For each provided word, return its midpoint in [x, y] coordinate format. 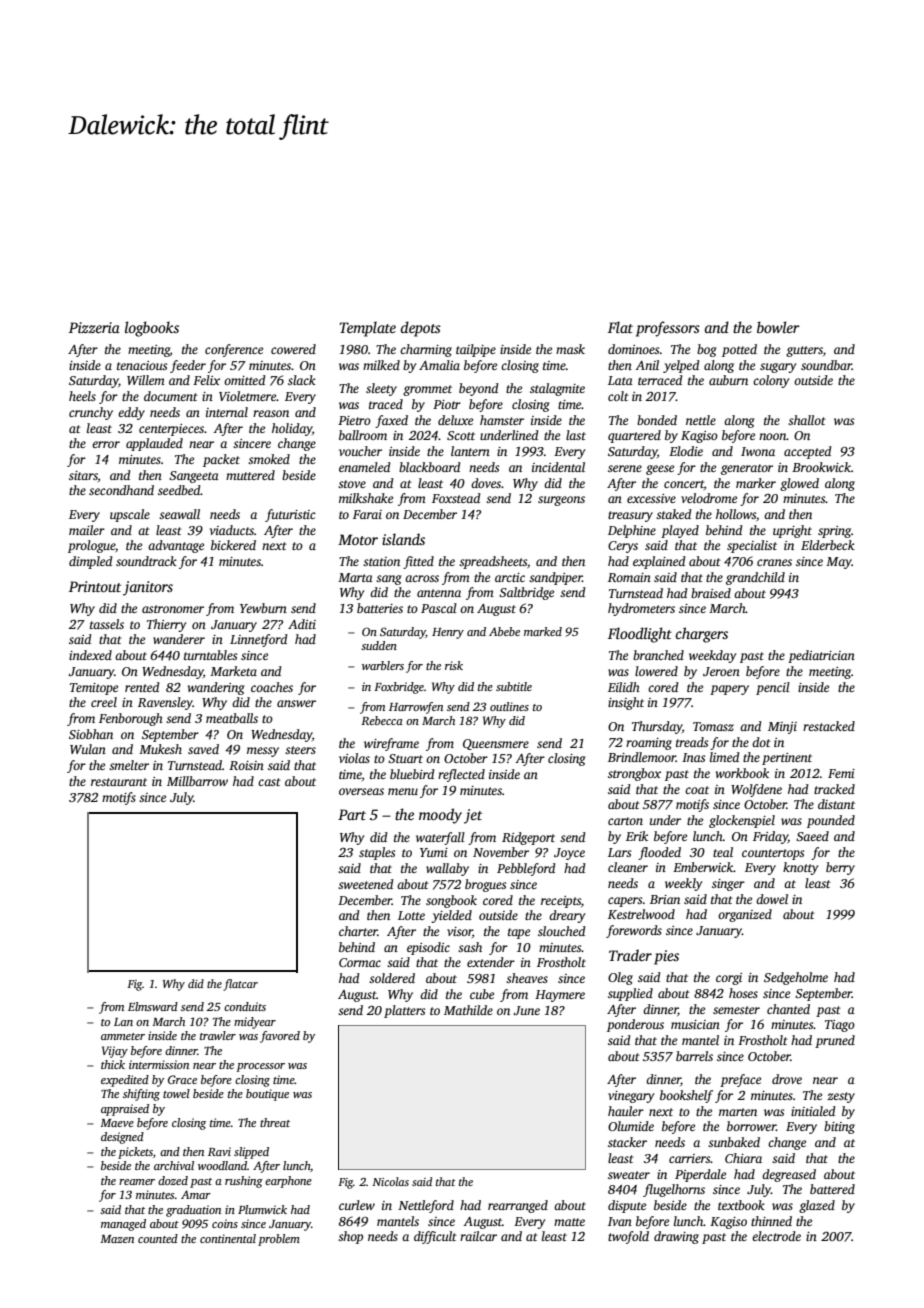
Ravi [219, 1151]
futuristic [290, 515]
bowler [778, 327]
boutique [267, 1095]
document [171, 396]
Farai [367, 514]
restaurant [119, 782]
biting [839, 1127]
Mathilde [468, 1010]
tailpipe [476, 350]
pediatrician [821, 656]
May [839, 563]
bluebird [412, 774]
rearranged [518, 1206]
